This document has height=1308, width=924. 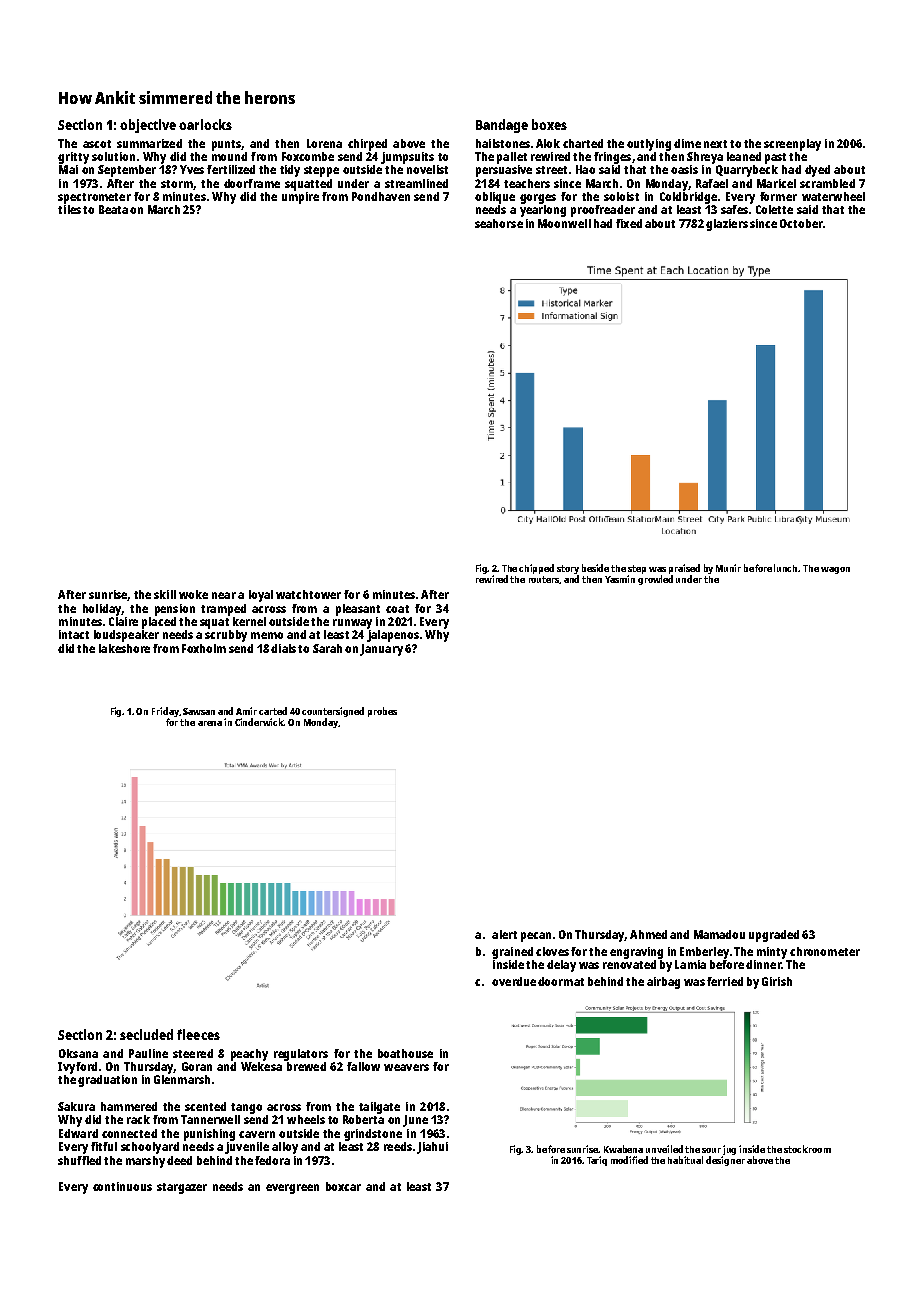 I want to click on Tariq, so click(x=597, y=1161).
